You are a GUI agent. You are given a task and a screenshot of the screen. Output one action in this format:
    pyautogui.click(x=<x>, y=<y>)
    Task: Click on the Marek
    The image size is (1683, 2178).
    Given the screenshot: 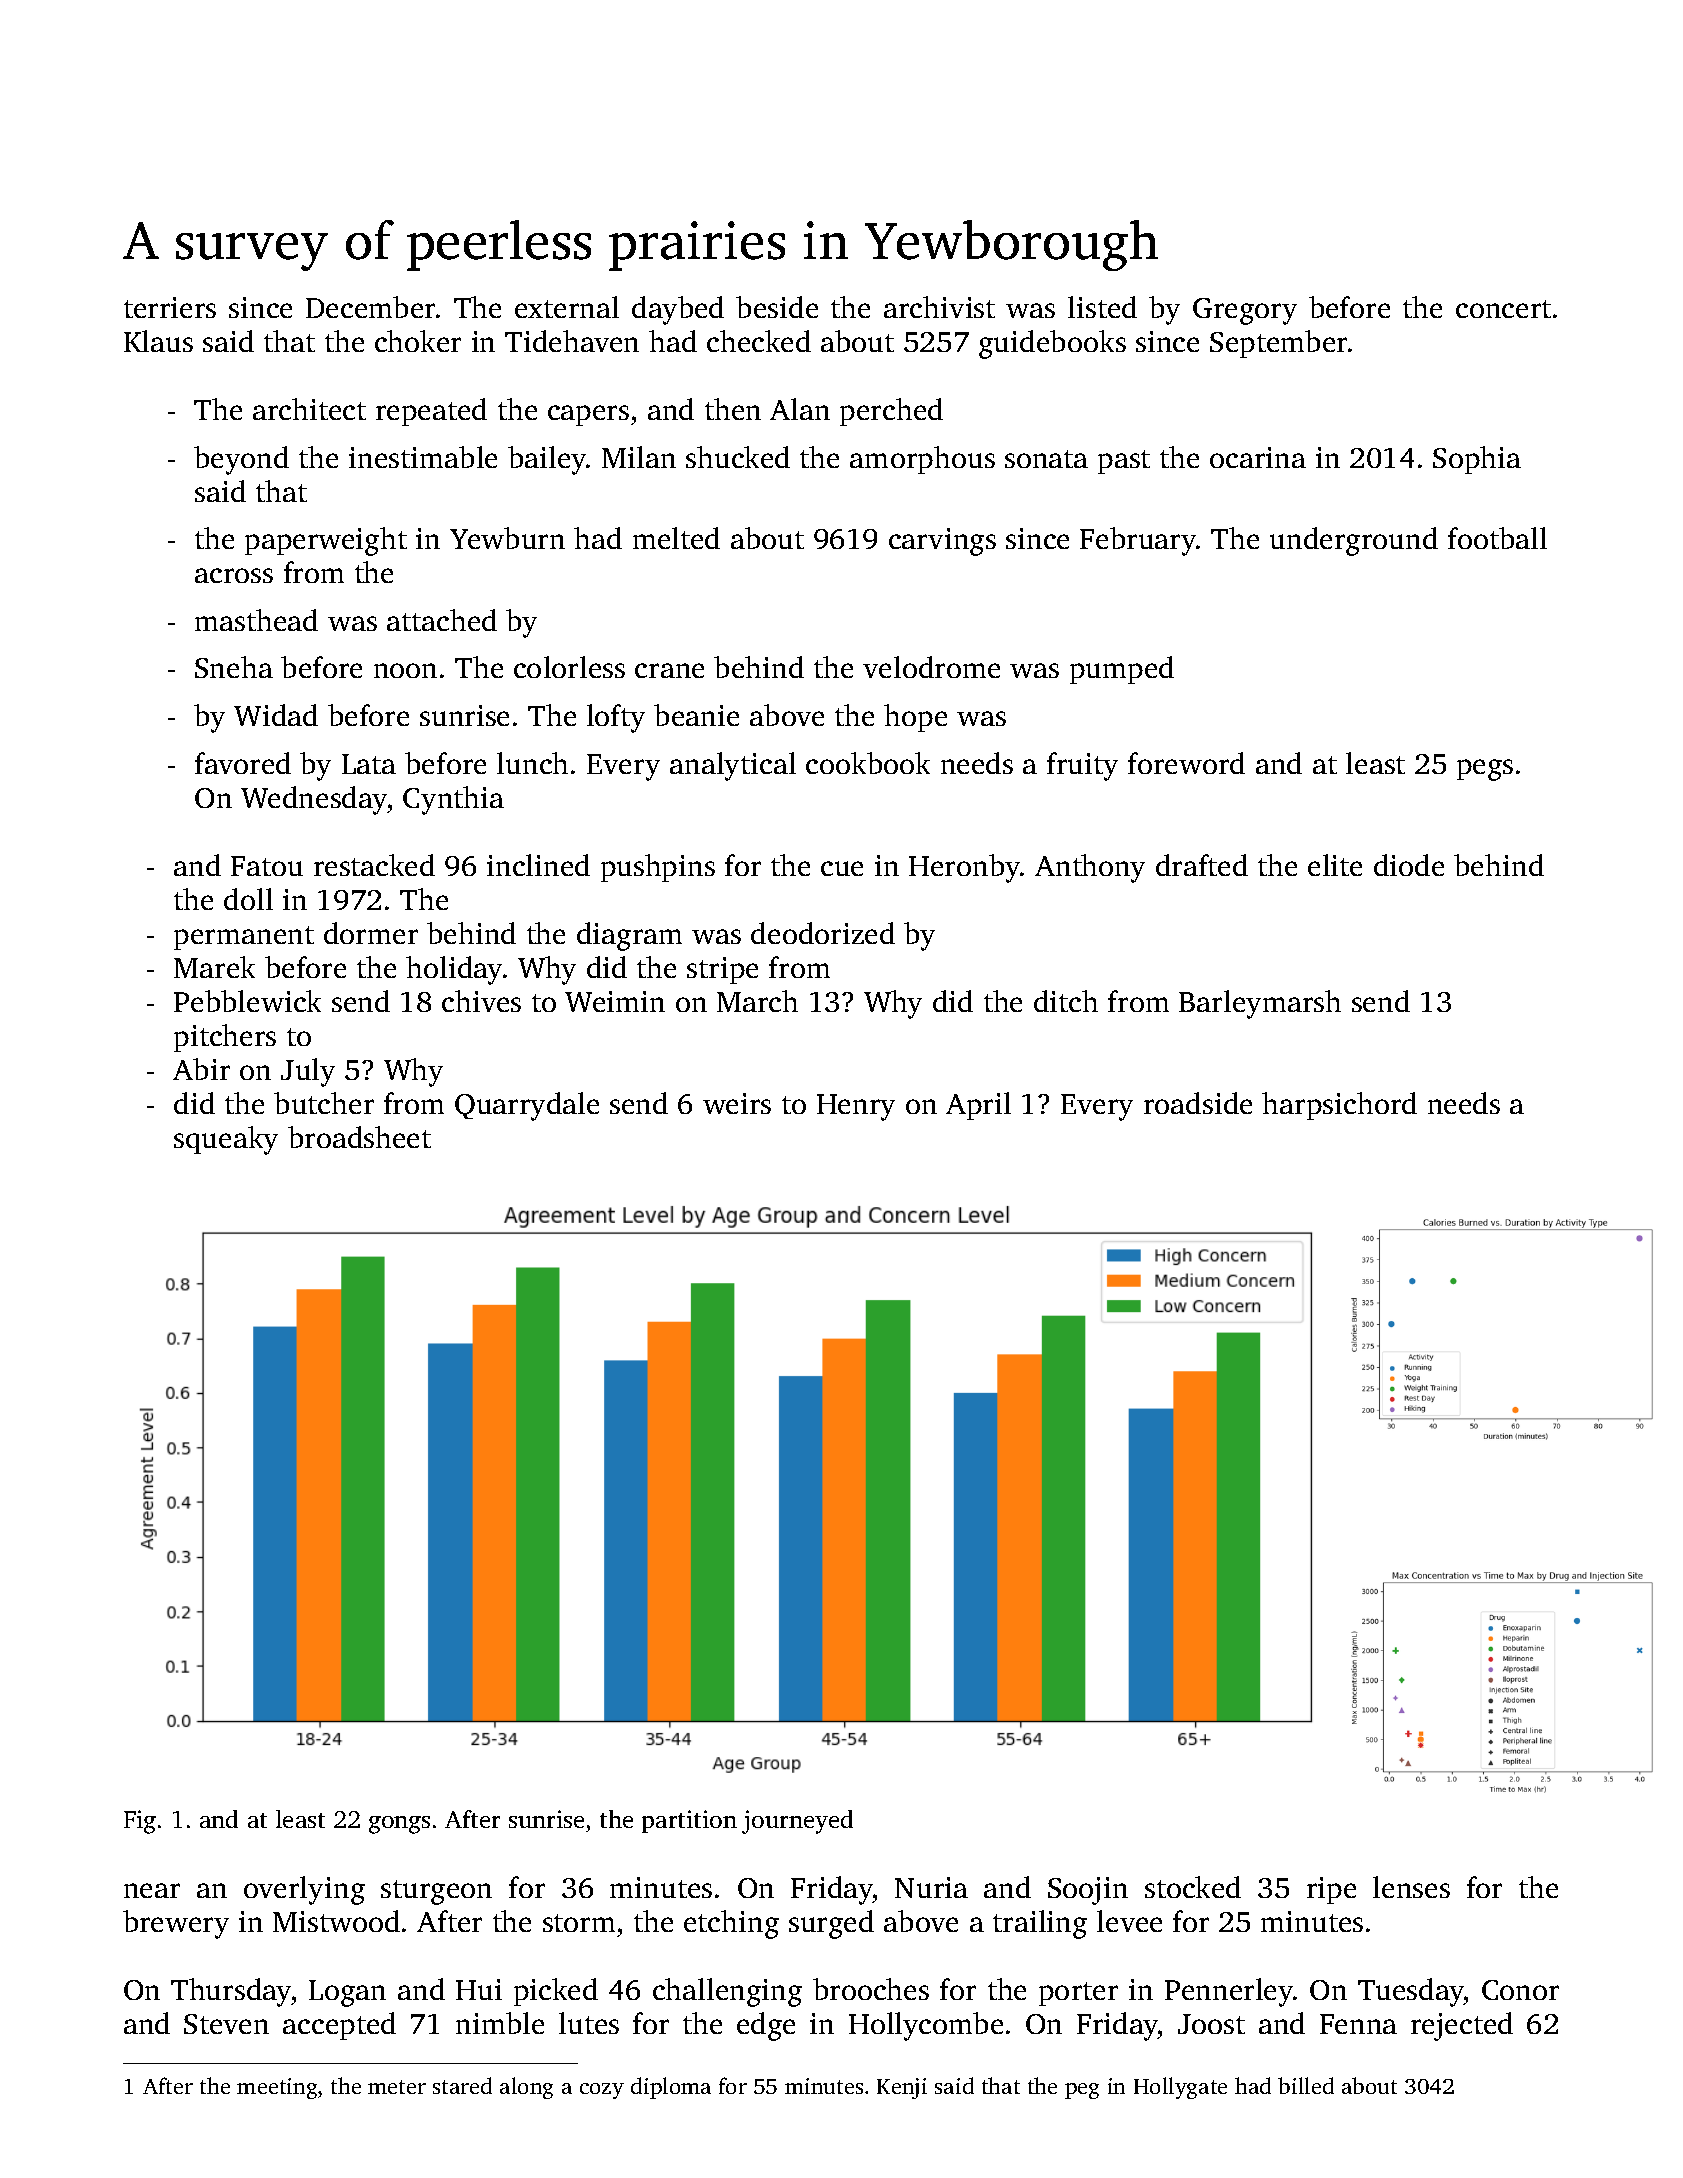 What is the action you would take?
    pyautogui.click(x=214, y=967)
